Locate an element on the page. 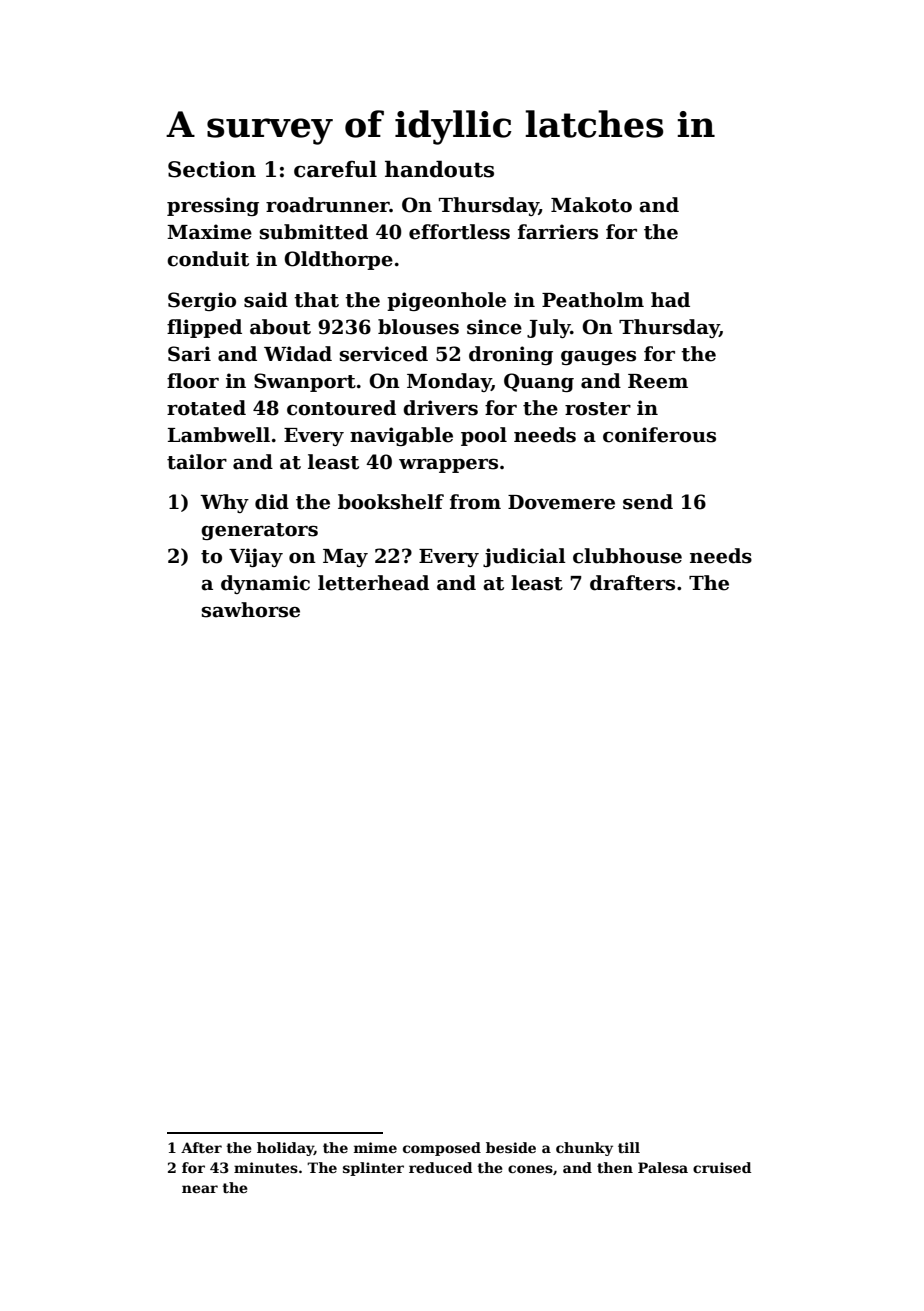  send is located at coordinates (648, 502).
